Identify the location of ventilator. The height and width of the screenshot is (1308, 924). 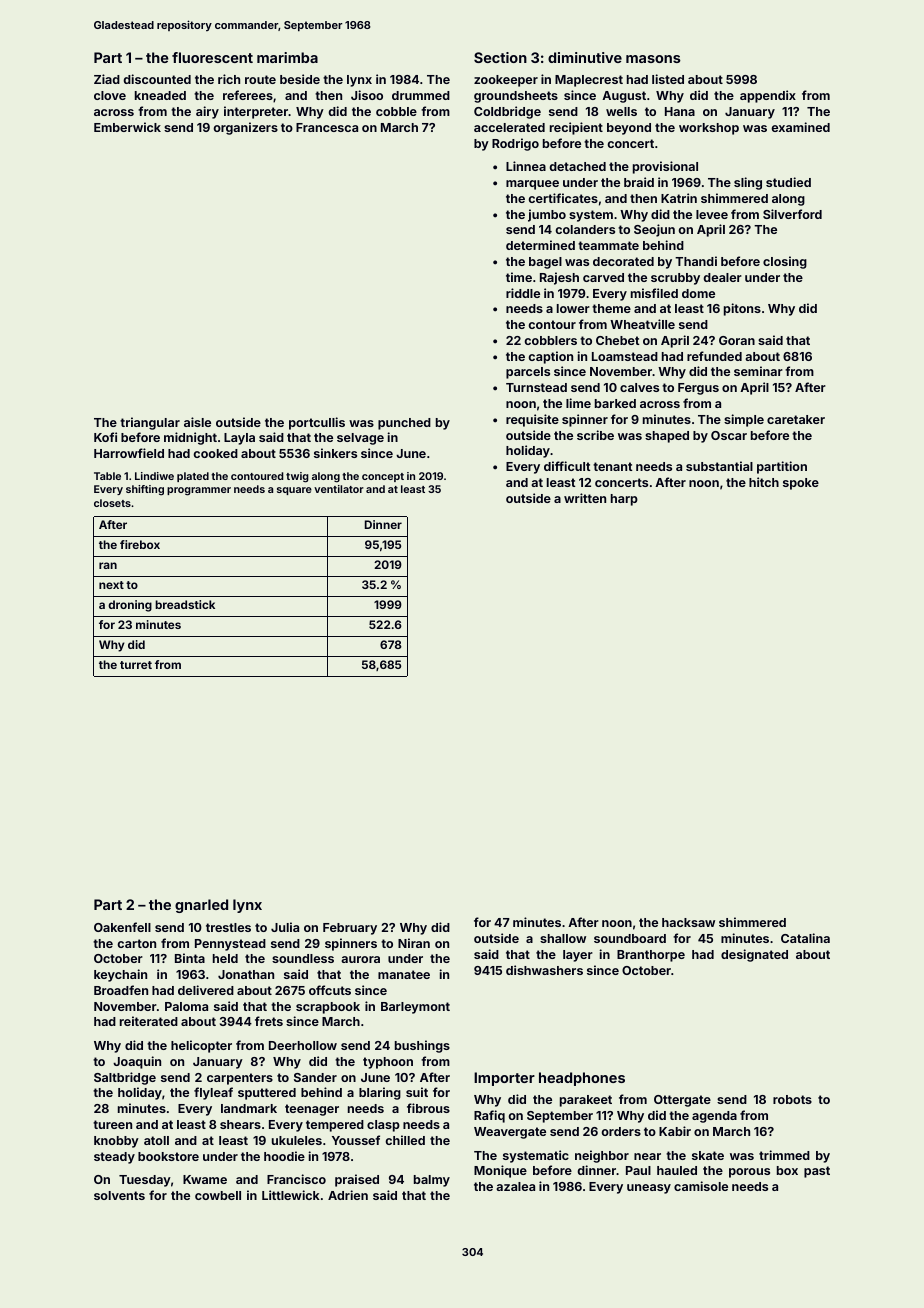
(339, 489).
